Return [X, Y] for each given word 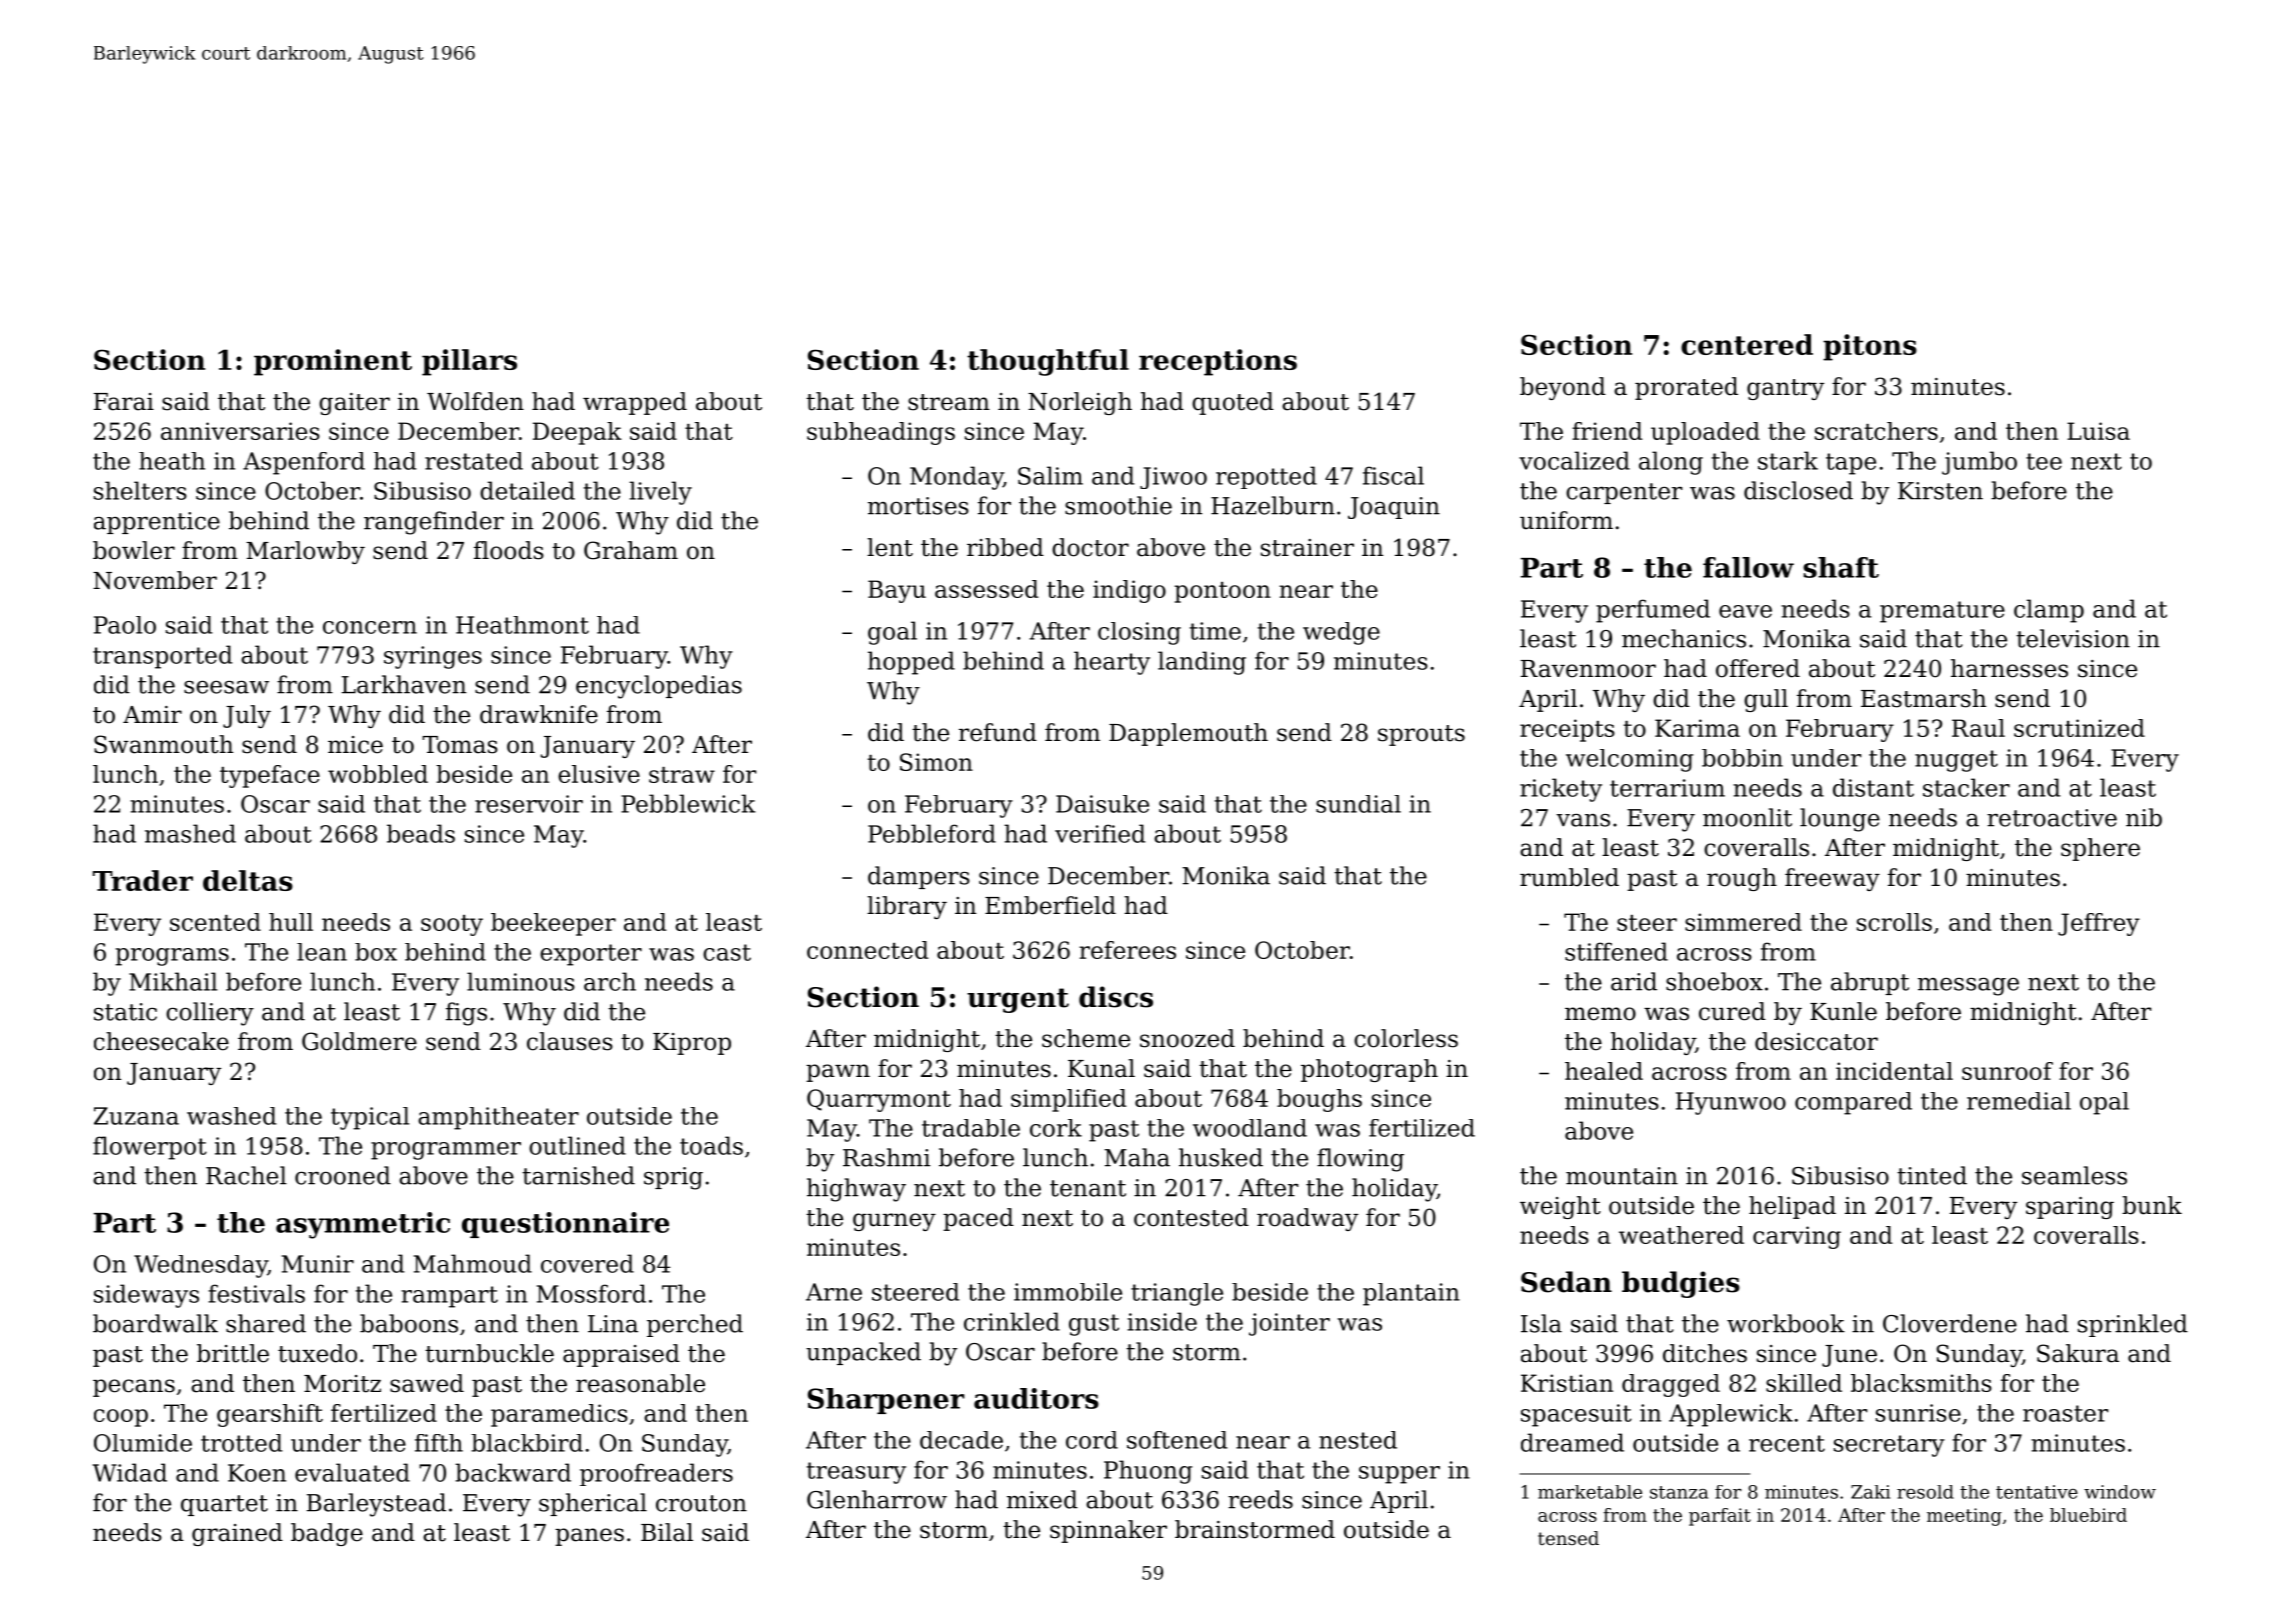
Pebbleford [932, 833]
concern [370, 627]
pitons [1870, 347]
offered [1758, 668]
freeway [1832, 879]
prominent [333, 362]
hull [291, 922]
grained [237, 1534]
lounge [1840, 820]
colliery [210, 1014]
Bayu [897, 591]
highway [856, 1190]
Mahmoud [473, 1263]
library [907, 907]
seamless [2074, 1175]
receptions [1218, 362]
